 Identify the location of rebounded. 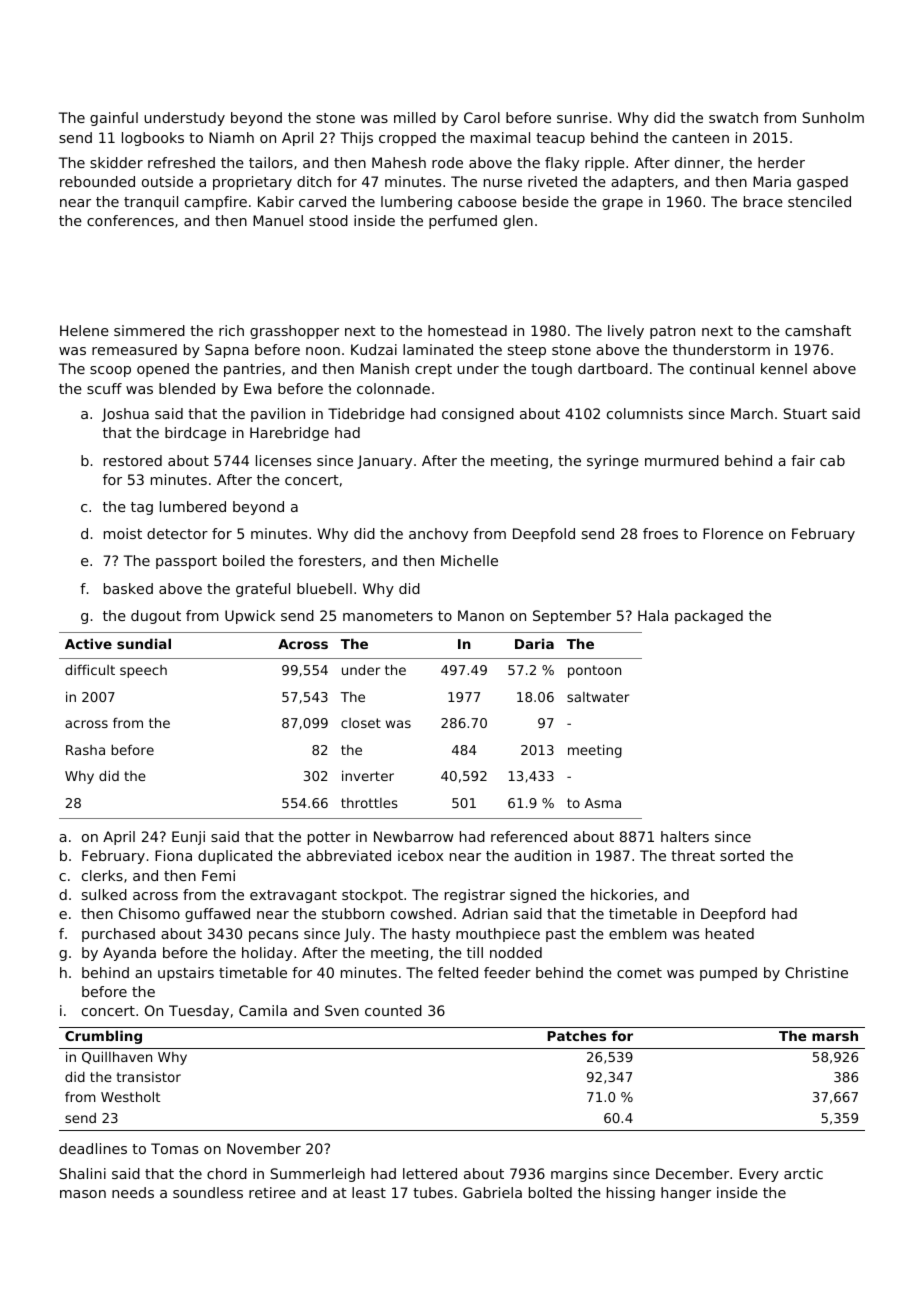
(97, 181).
